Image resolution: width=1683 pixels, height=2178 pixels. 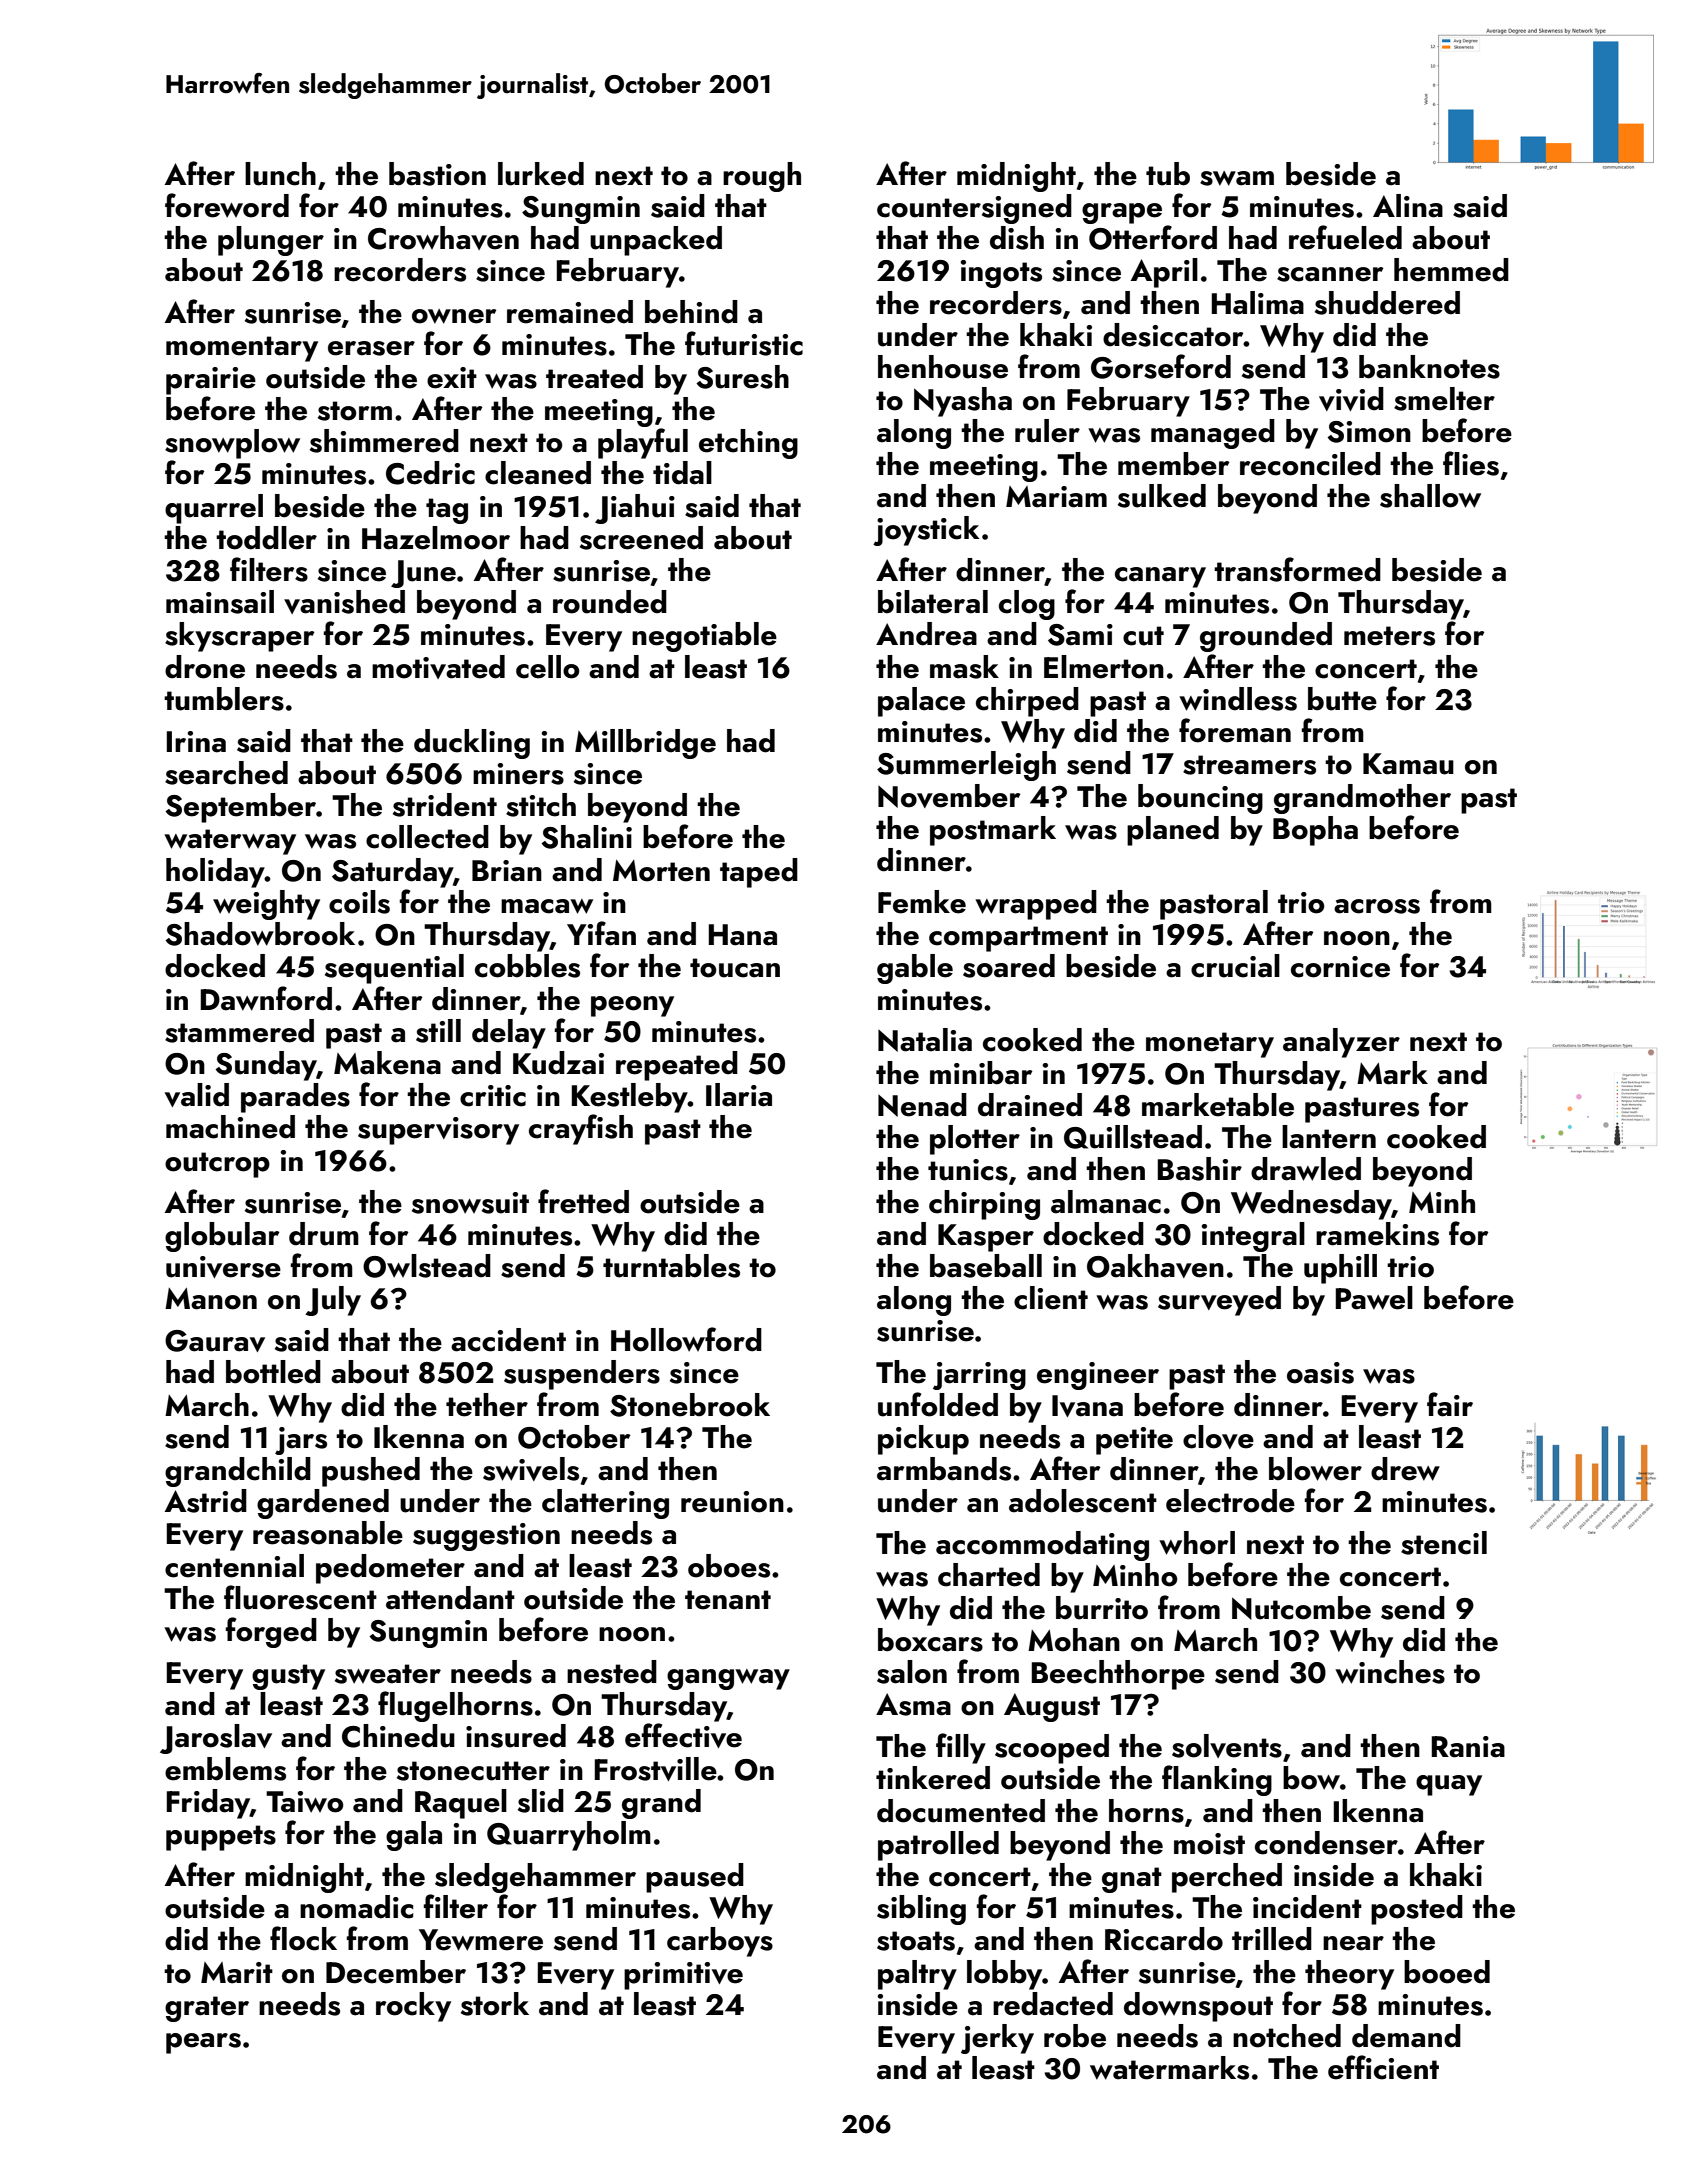 What do you see at coordinates (683, 1976) in the screenshot?
I see `primitive` at bounding box center [683, 1976].
